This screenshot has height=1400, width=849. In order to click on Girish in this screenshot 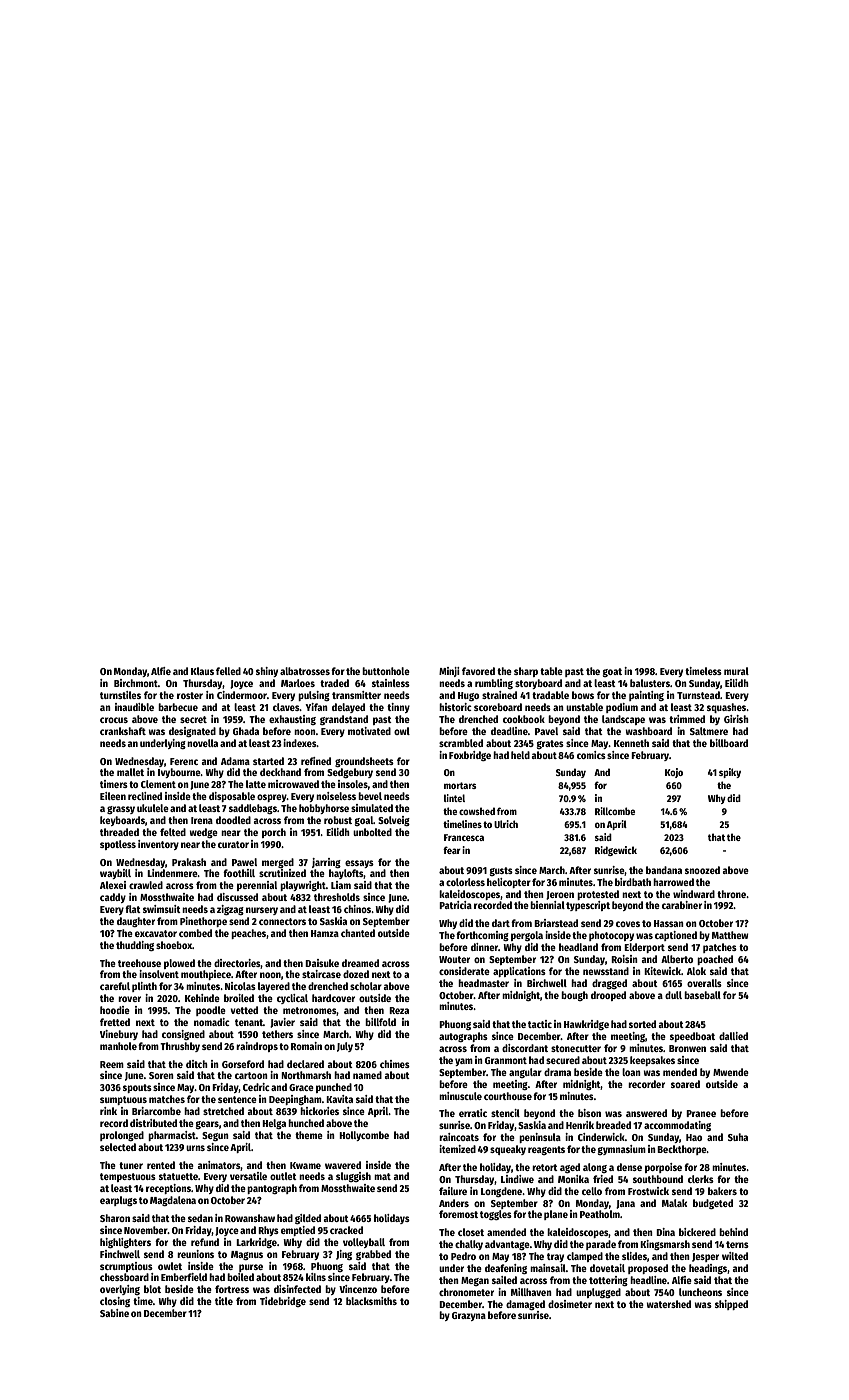, I will do `click(736, 719)`.
